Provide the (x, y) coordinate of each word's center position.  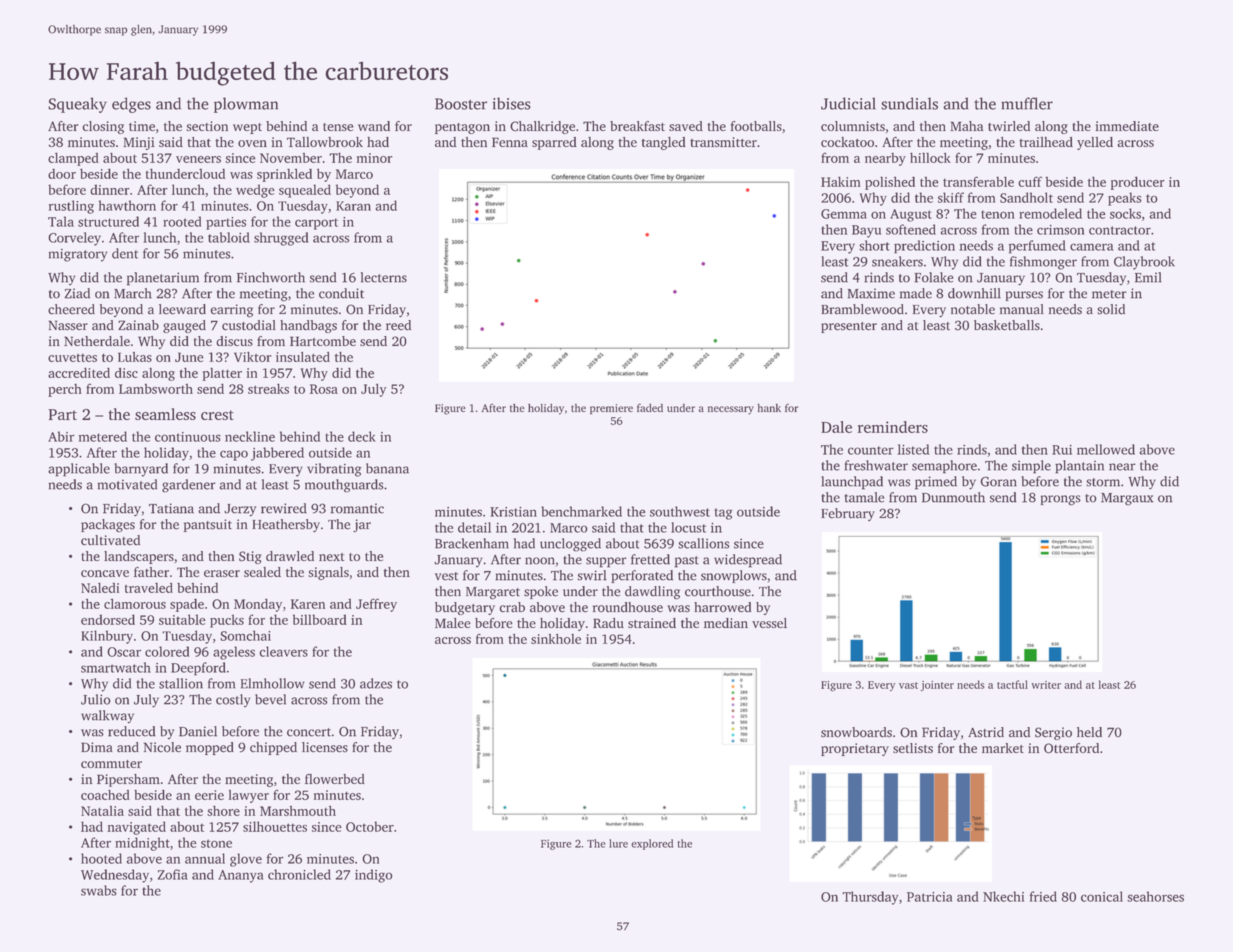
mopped (210, 748)
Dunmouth (953, 497)
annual (205, 858)
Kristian (513, 512)
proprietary (855, 749)
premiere (611, 409)
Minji (139, 143)
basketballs (1007, 325)
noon (540, 561)
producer (1138, 183)
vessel (769, 623)
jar (362, 525)
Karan (353, 206)
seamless (165, 414)
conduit (341, 293)
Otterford (1071, 748)
